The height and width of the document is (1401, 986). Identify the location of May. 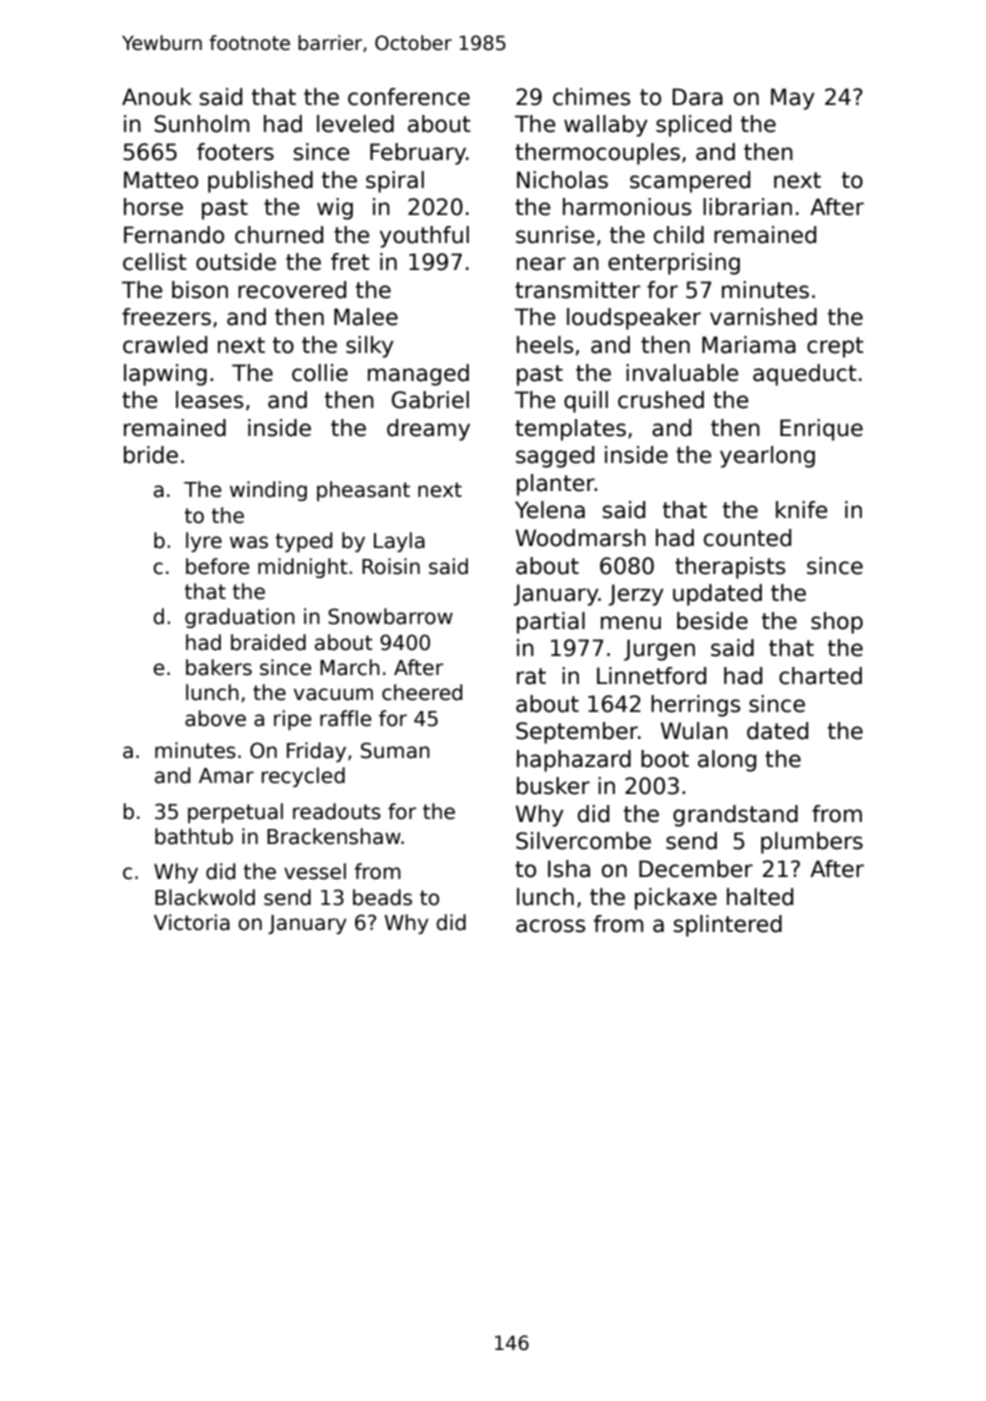
(793, 99).
